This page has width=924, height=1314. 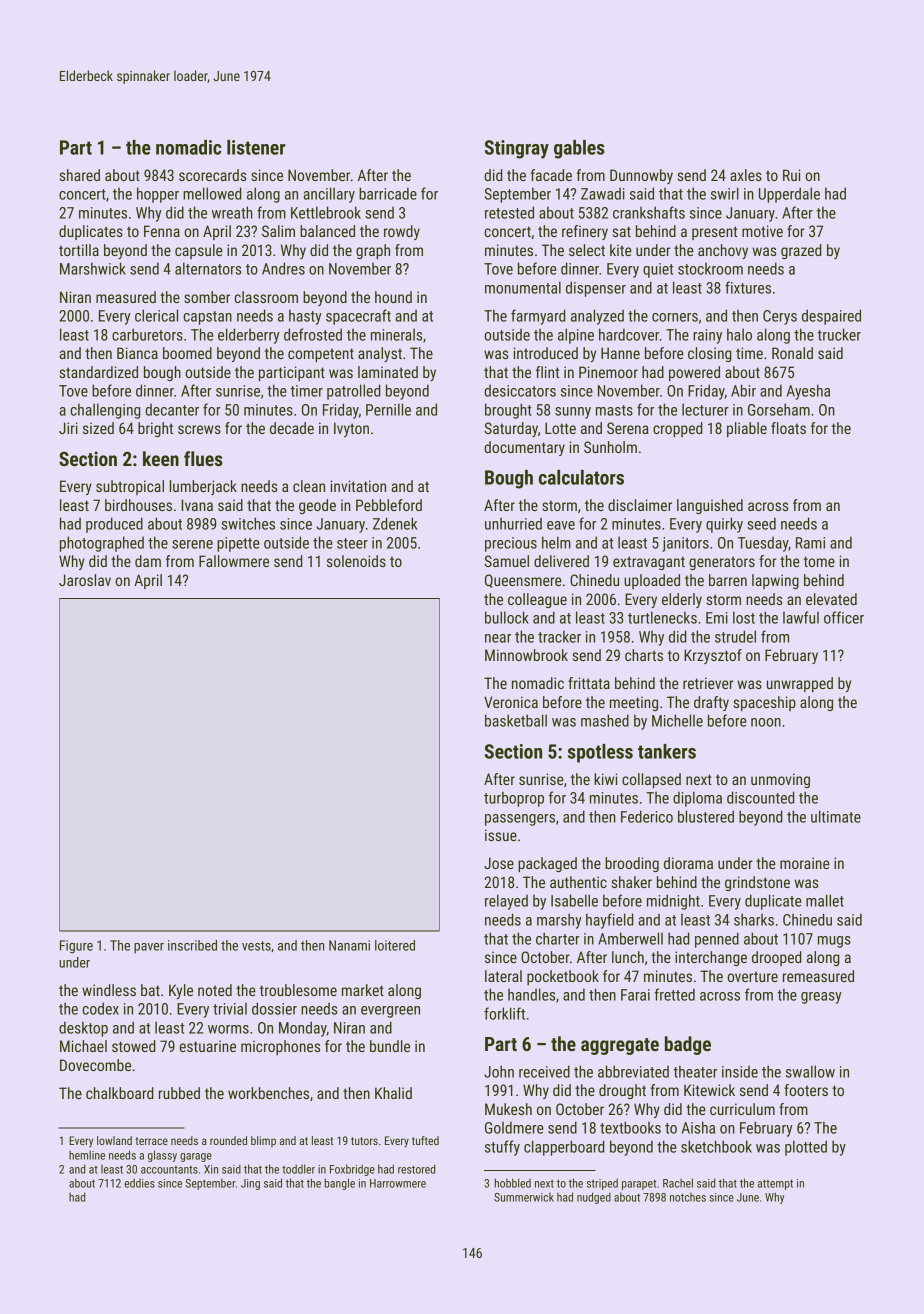 I want to click on floats, so click(x=788, y=428).
